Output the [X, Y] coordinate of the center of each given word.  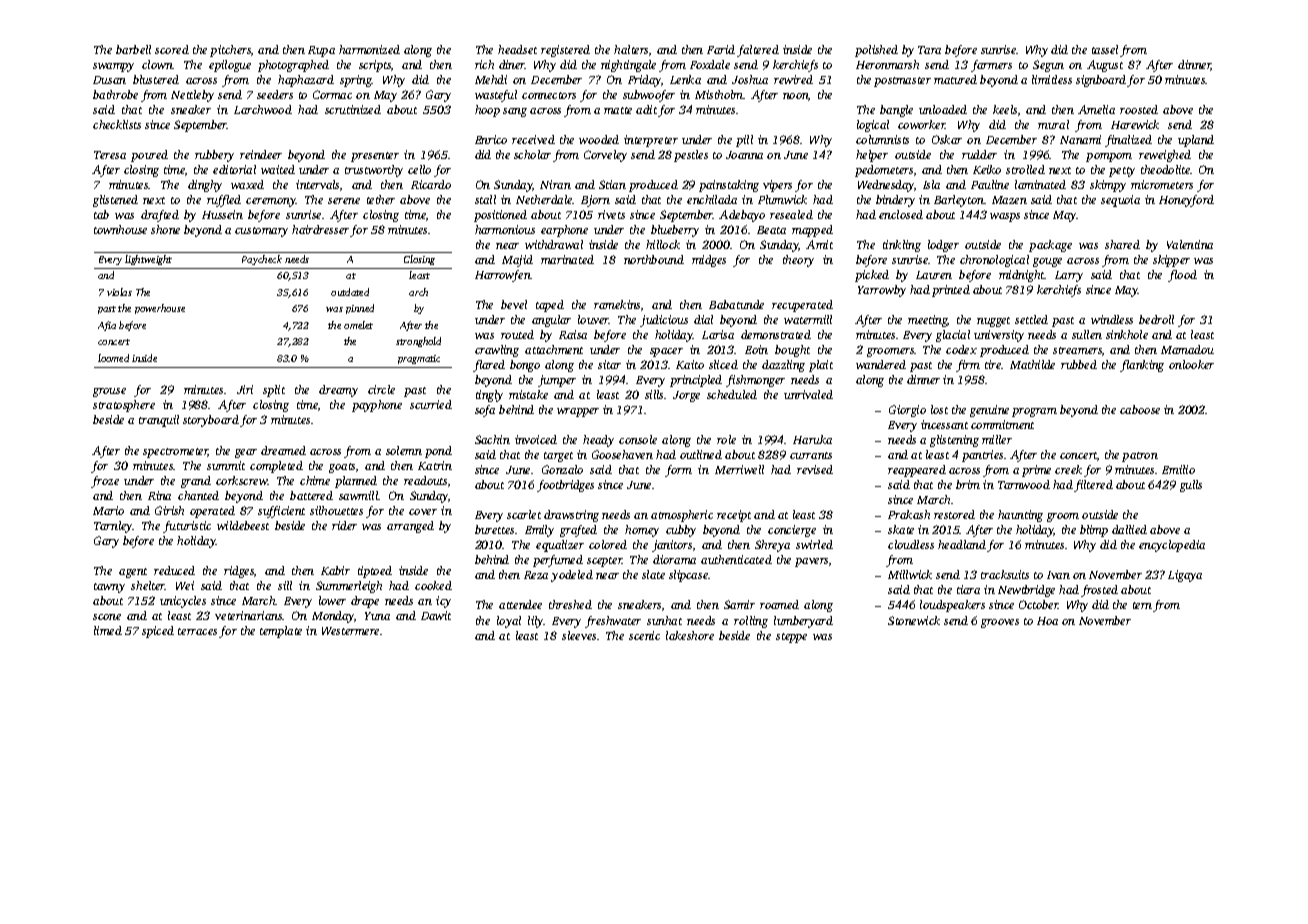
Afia [107, 326]
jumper [557, 381]
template [281, 632]
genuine [989, 411]
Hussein [222, 214]
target [558, 457]
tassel [1105, 49]
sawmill [359, 495]
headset [517, 49]
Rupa [321, 51]
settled [1031, 319]
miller [997, 439]
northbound [654, 259]
